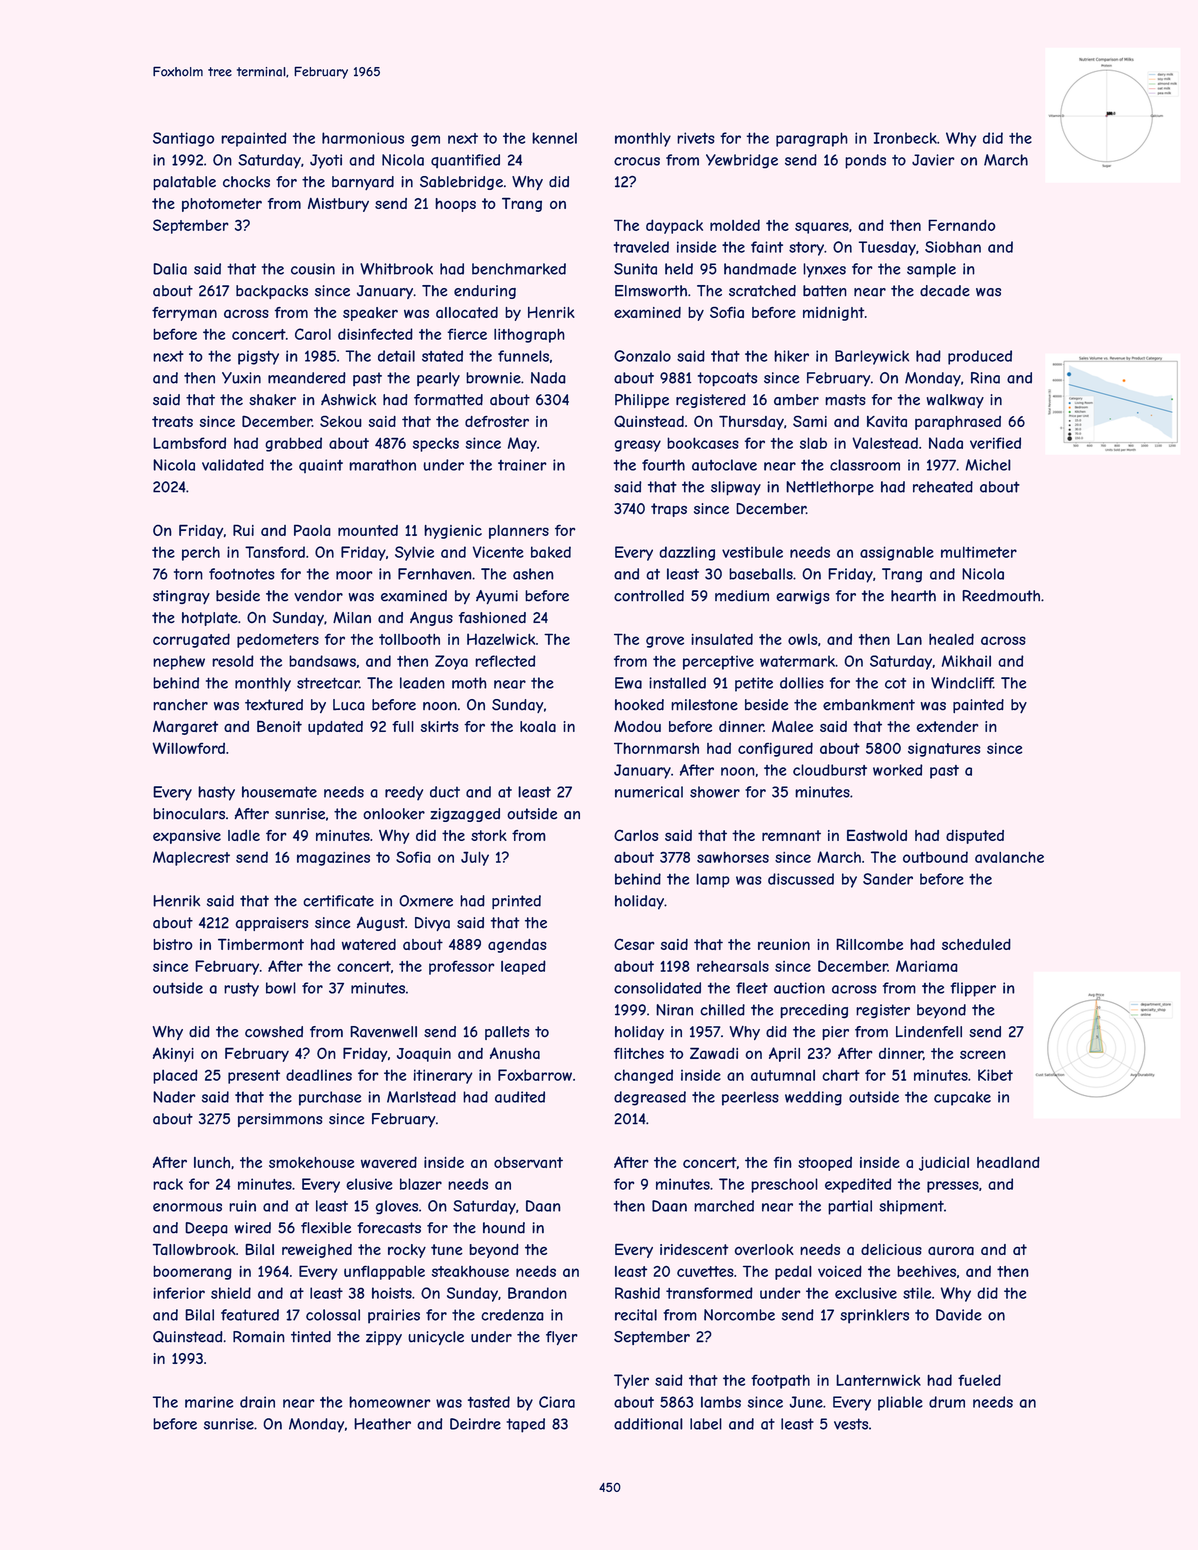 Image resolution: width=1198 pixels, height=1550 pixels. What do you see at coordinates (1001, 596) in the screenshot?
I see `Reedmouth` at bounding box center [1001, 596].
